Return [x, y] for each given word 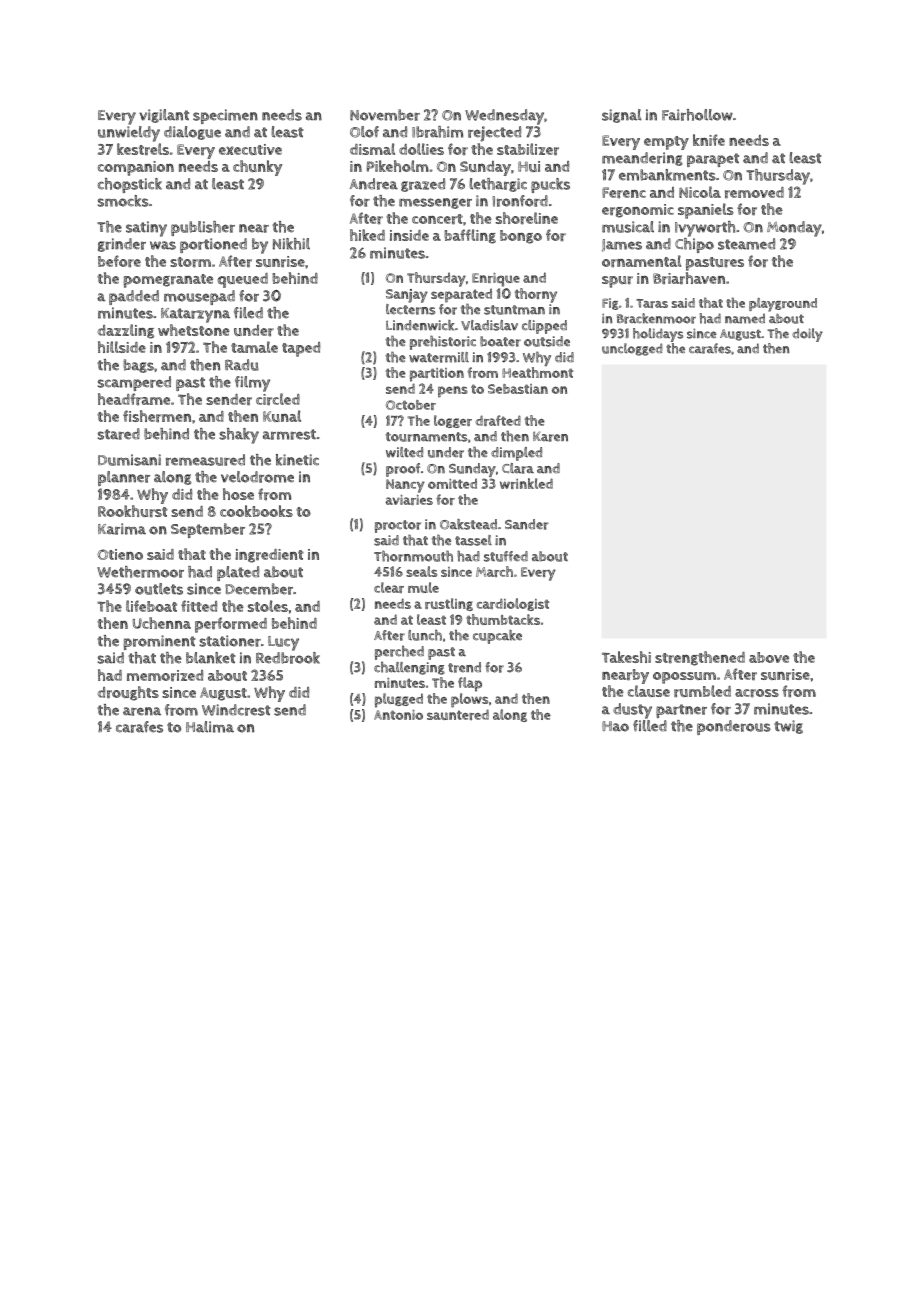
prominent [159, 642]
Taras [652, 303]
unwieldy [129, 134]
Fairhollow [697, 115]
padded [134, 297]
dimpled [516, 454]
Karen [550, 436]
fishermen [157, 416]
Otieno [120, 554]
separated [461, 295]
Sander [526, 524]
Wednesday [504, 117]
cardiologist [513, 604]
